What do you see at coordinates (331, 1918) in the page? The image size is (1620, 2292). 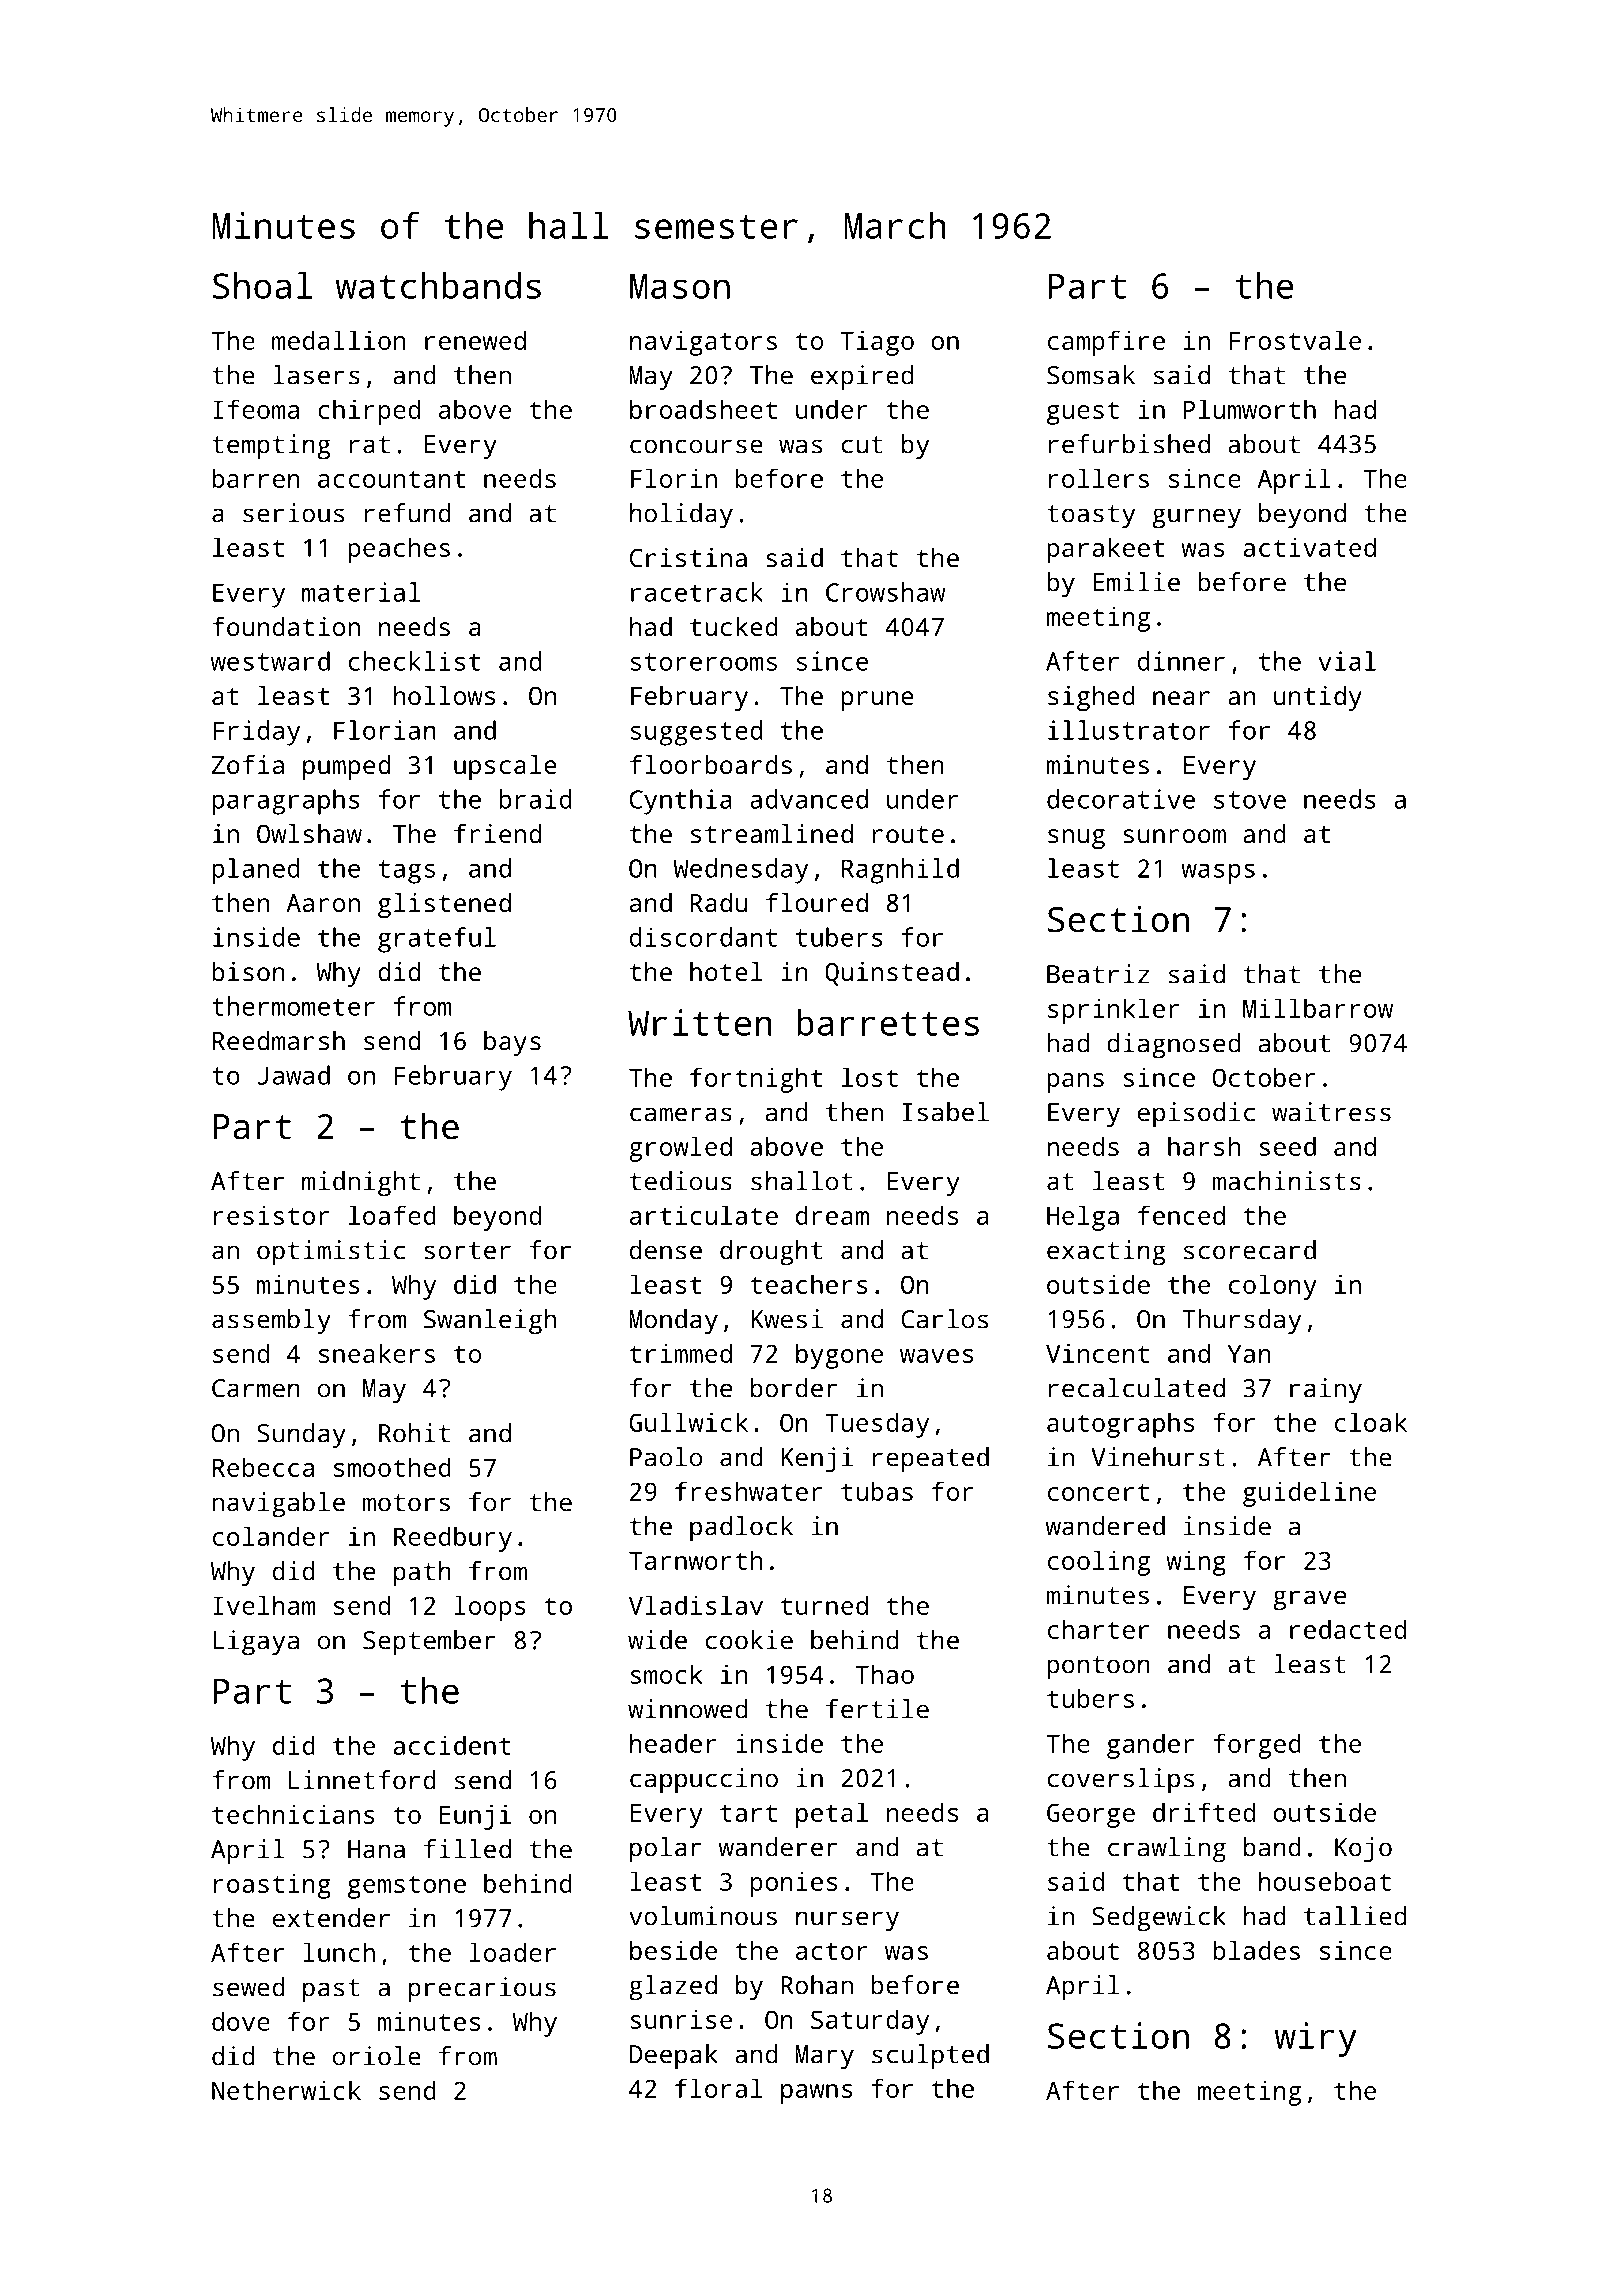 I see `extender` at bounding box center [331, 1918].
